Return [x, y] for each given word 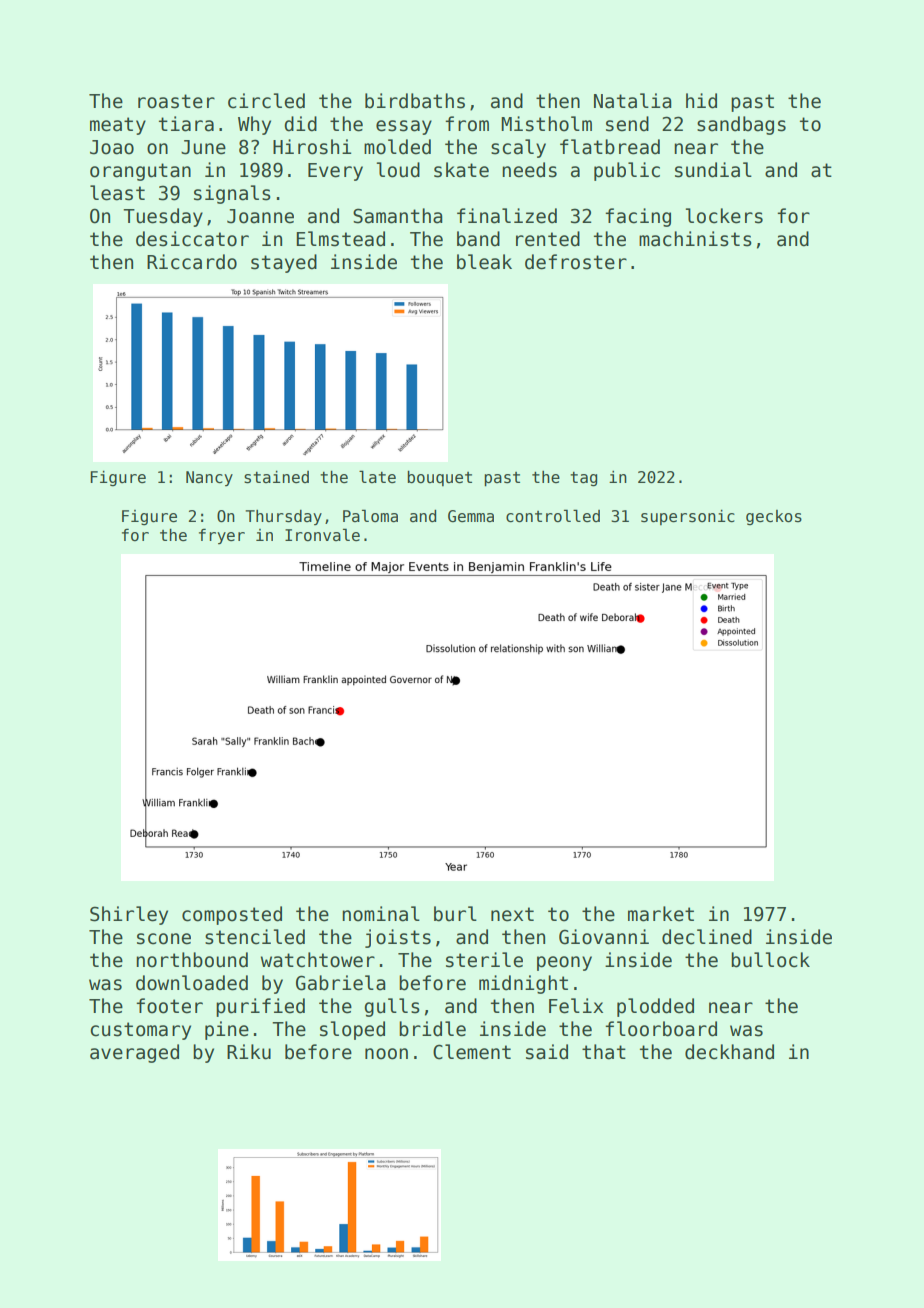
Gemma [471, 516]
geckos [774, 517]
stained [276, 477]
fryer [222, 536]
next [512, 914]
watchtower [318, 960]
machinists [695, 239]
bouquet [439, 478]
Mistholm [546, 124]
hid [701, 101]
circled [266, 101]
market [661, 914]
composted [232, 915]
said [547, 1052]
